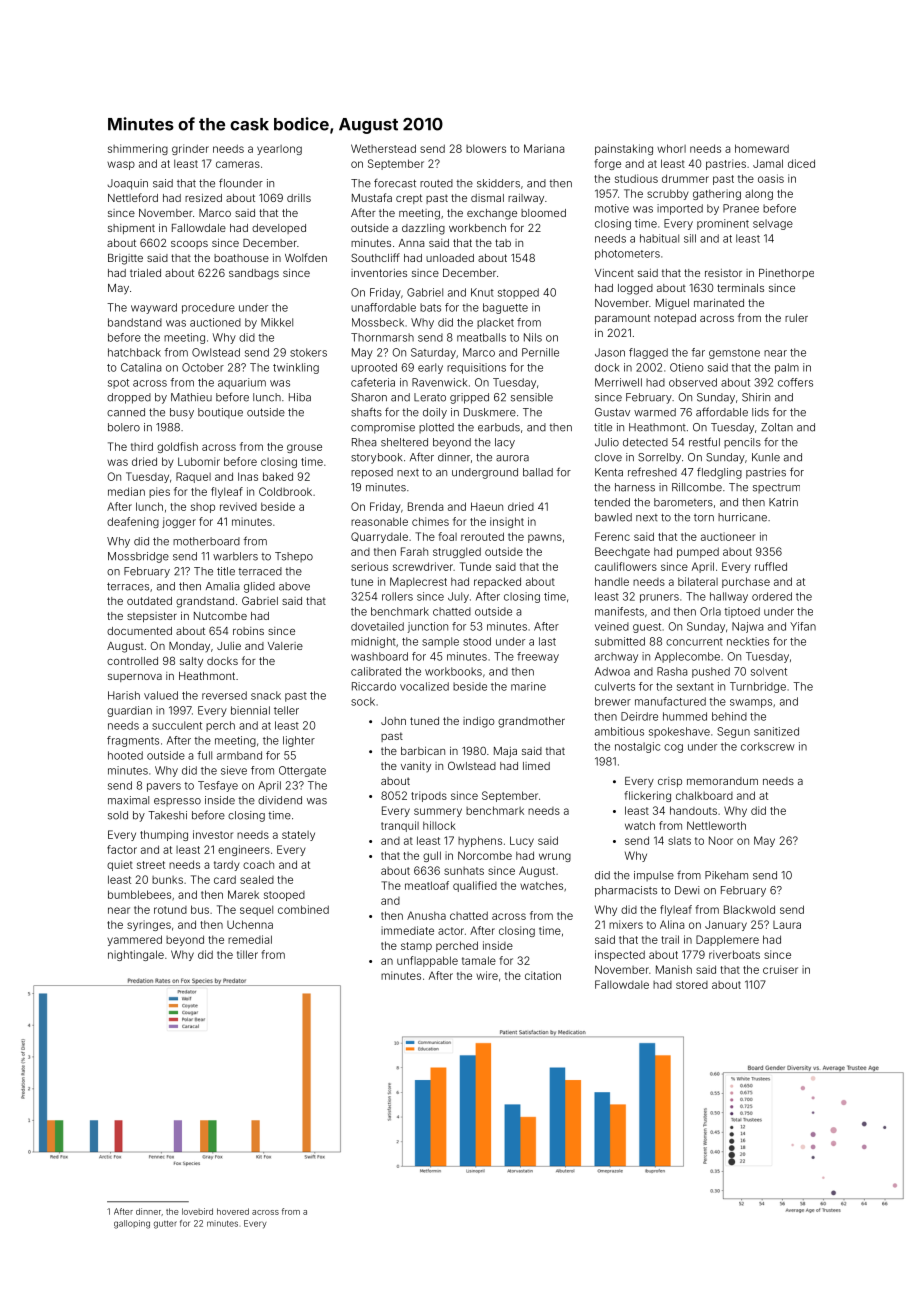 Image resolution: width=924 pixels, height=1308 pixels. I want to click on Duskmere, so click(490, 412).
